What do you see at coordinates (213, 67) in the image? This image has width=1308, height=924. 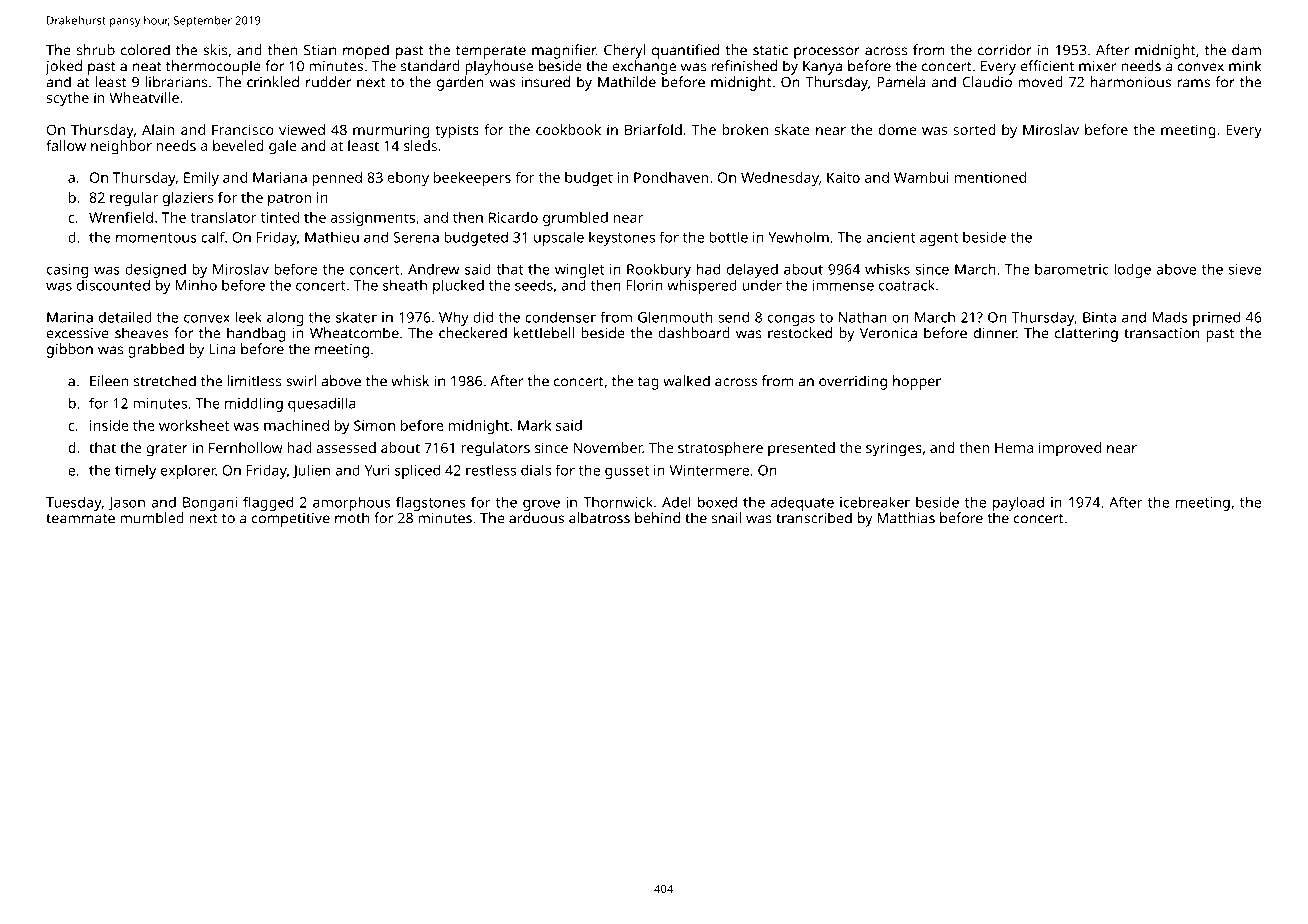 I see `thermocouple` at bounding box center [213, 67].
